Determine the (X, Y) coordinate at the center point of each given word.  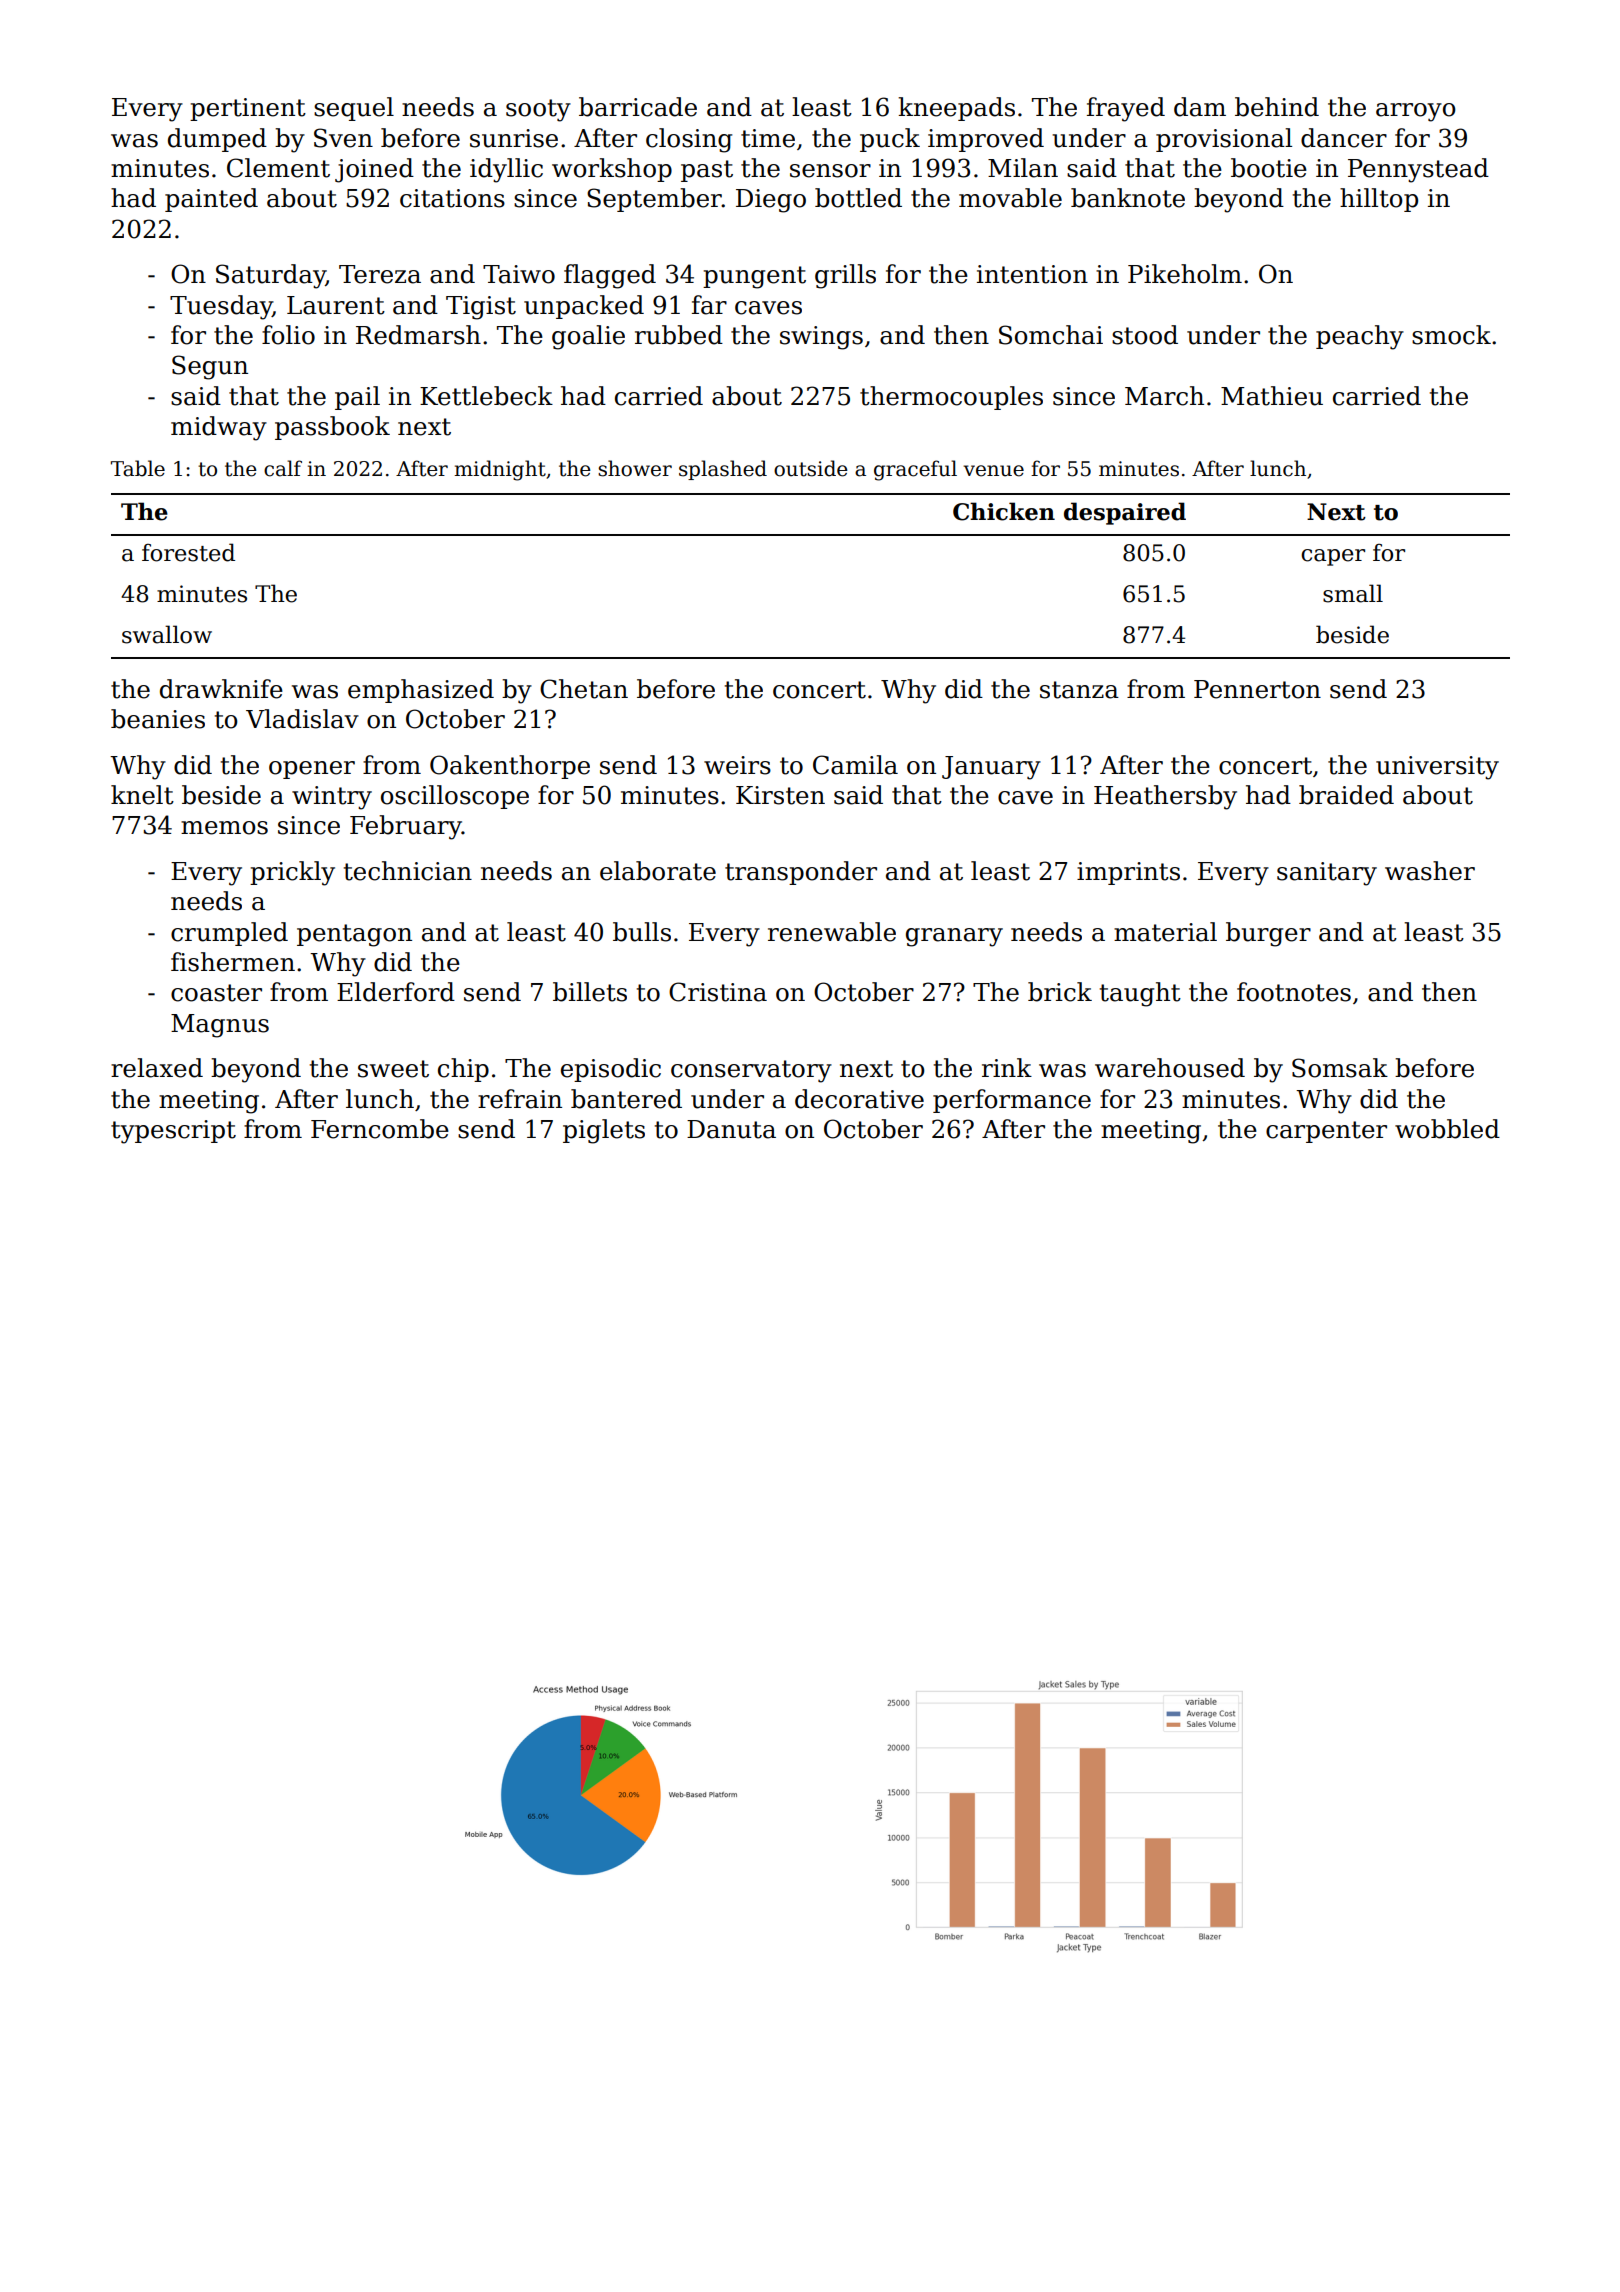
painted (211, 200)
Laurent (336, 305)
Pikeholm (1185, 274)
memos (224, 828)
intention (1032, 274)
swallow (167, 634)
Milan (1023, 168)
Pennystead (1418, 170)
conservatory (751, 1071)
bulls (642, 932)
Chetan (584, 689)
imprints (1128, 873)
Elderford (396, 992)
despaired (1125, 513)
